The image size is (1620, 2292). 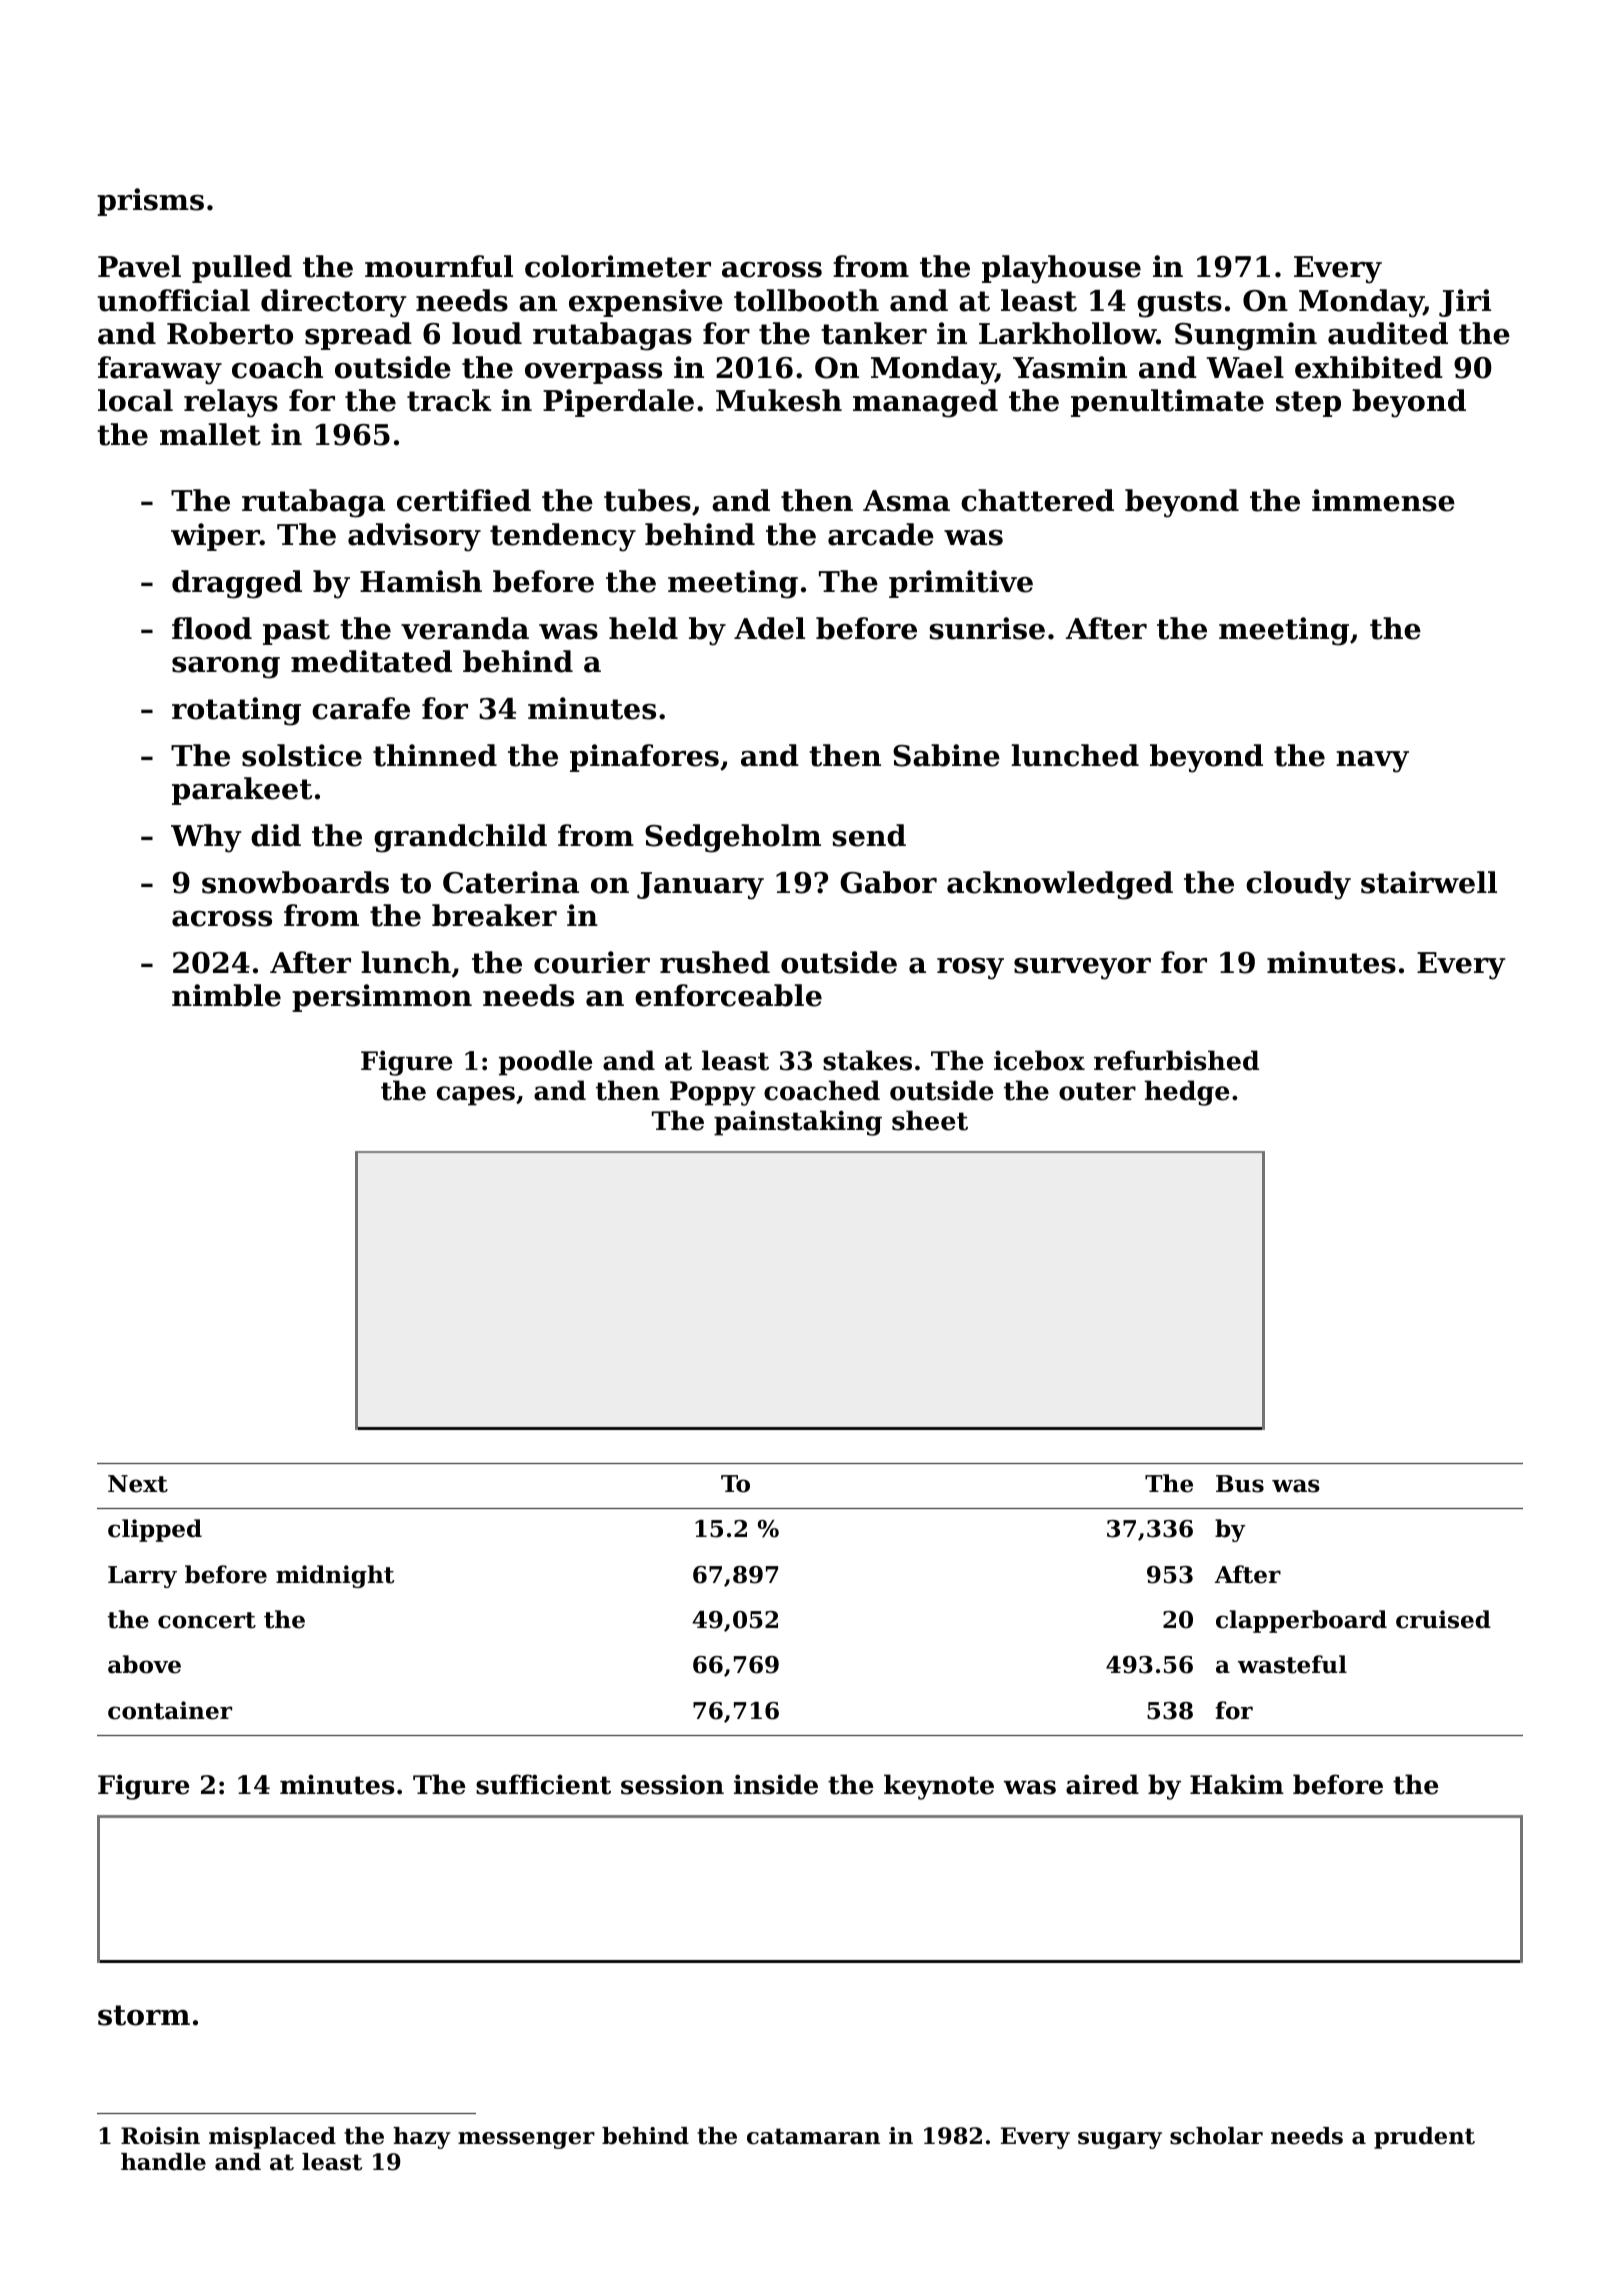 I want to click on snowboards, so click(x=295, y=882).
